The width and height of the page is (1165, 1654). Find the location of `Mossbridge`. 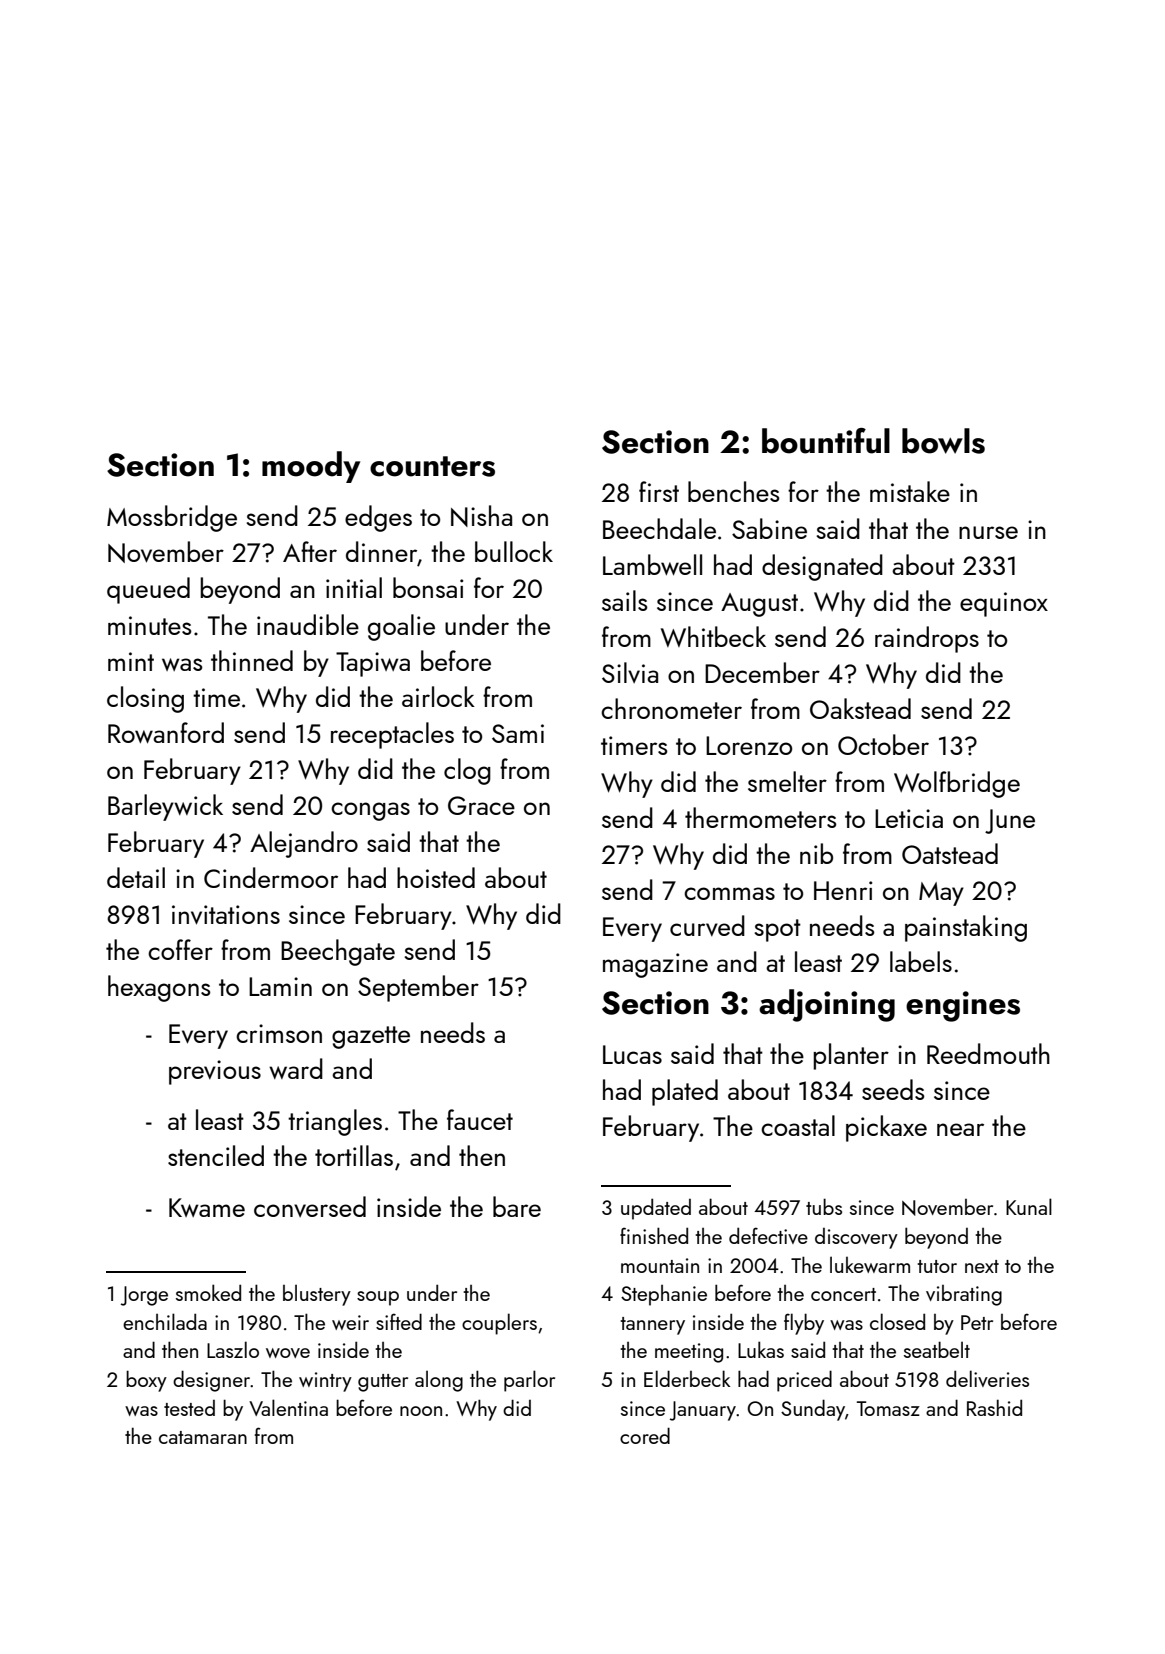

Mossbridge is located at coordinates (172, 518).
